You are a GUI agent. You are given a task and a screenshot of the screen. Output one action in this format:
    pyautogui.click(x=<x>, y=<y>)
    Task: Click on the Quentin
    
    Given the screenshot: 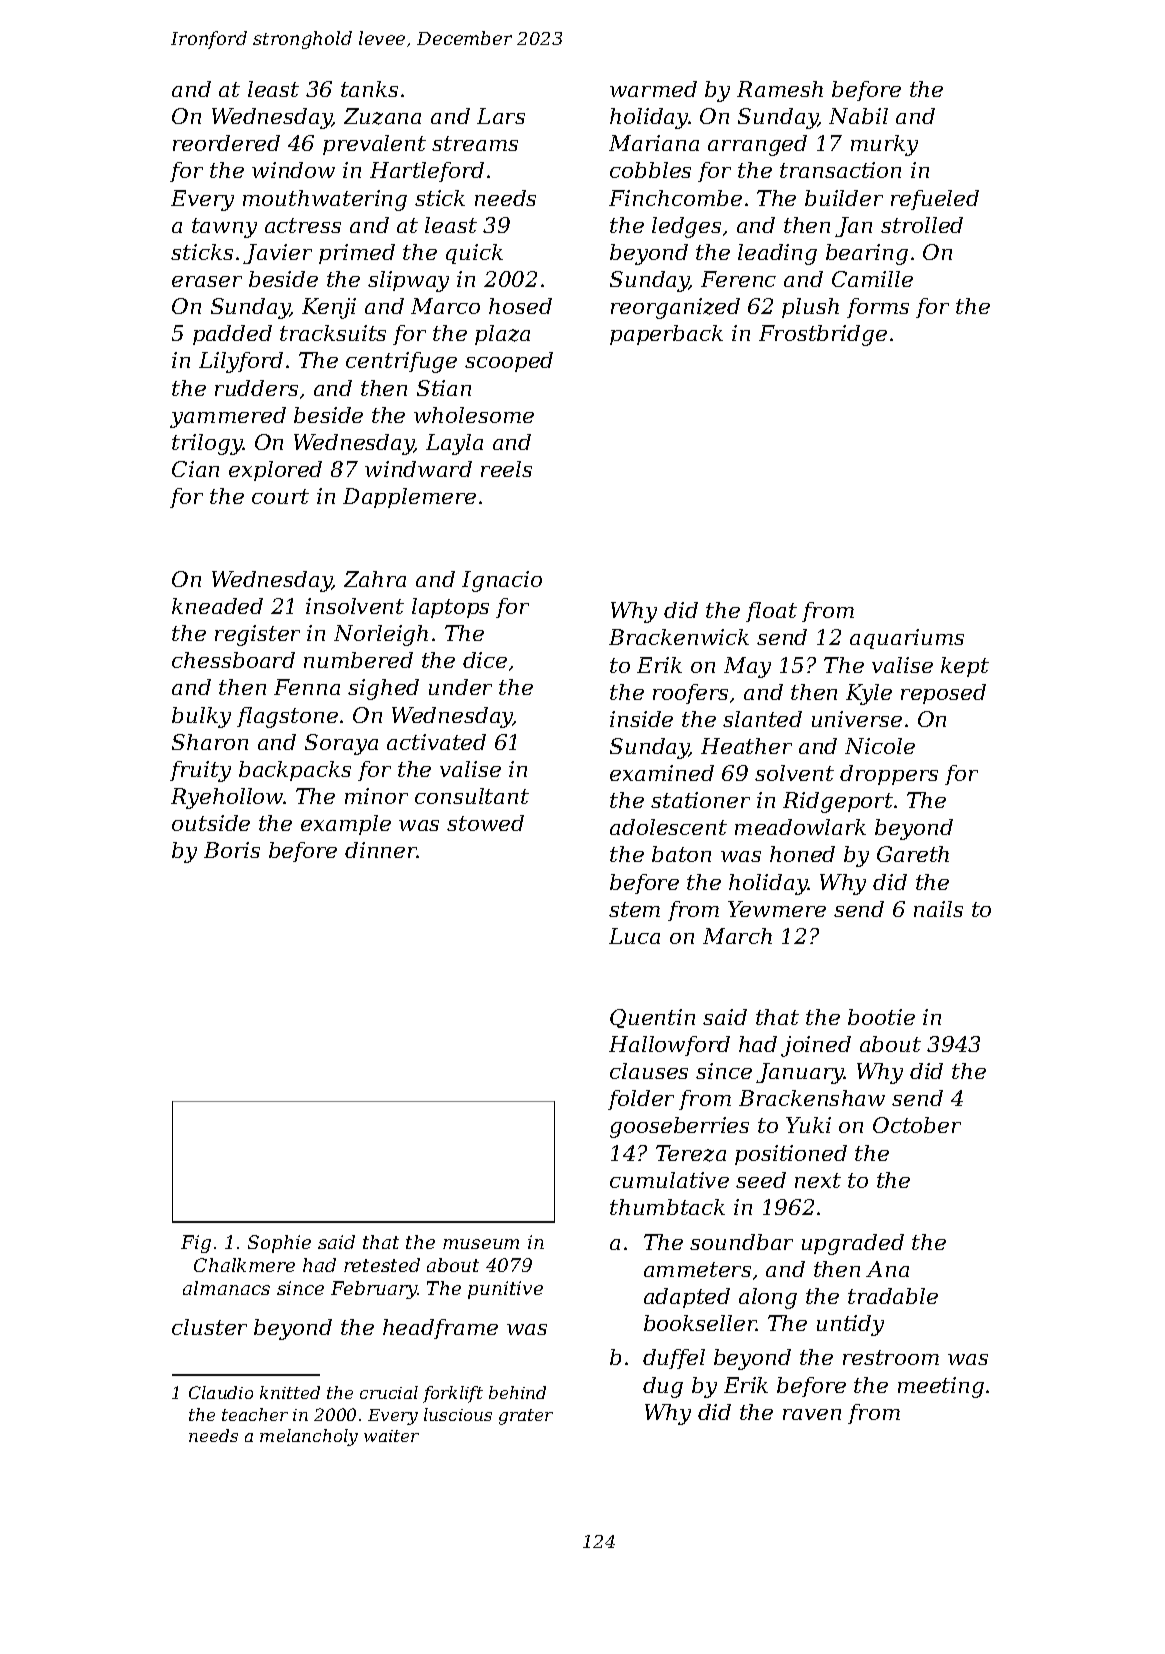 What is the action you would take?
    pyautogui.click(x=652, y=1018)
